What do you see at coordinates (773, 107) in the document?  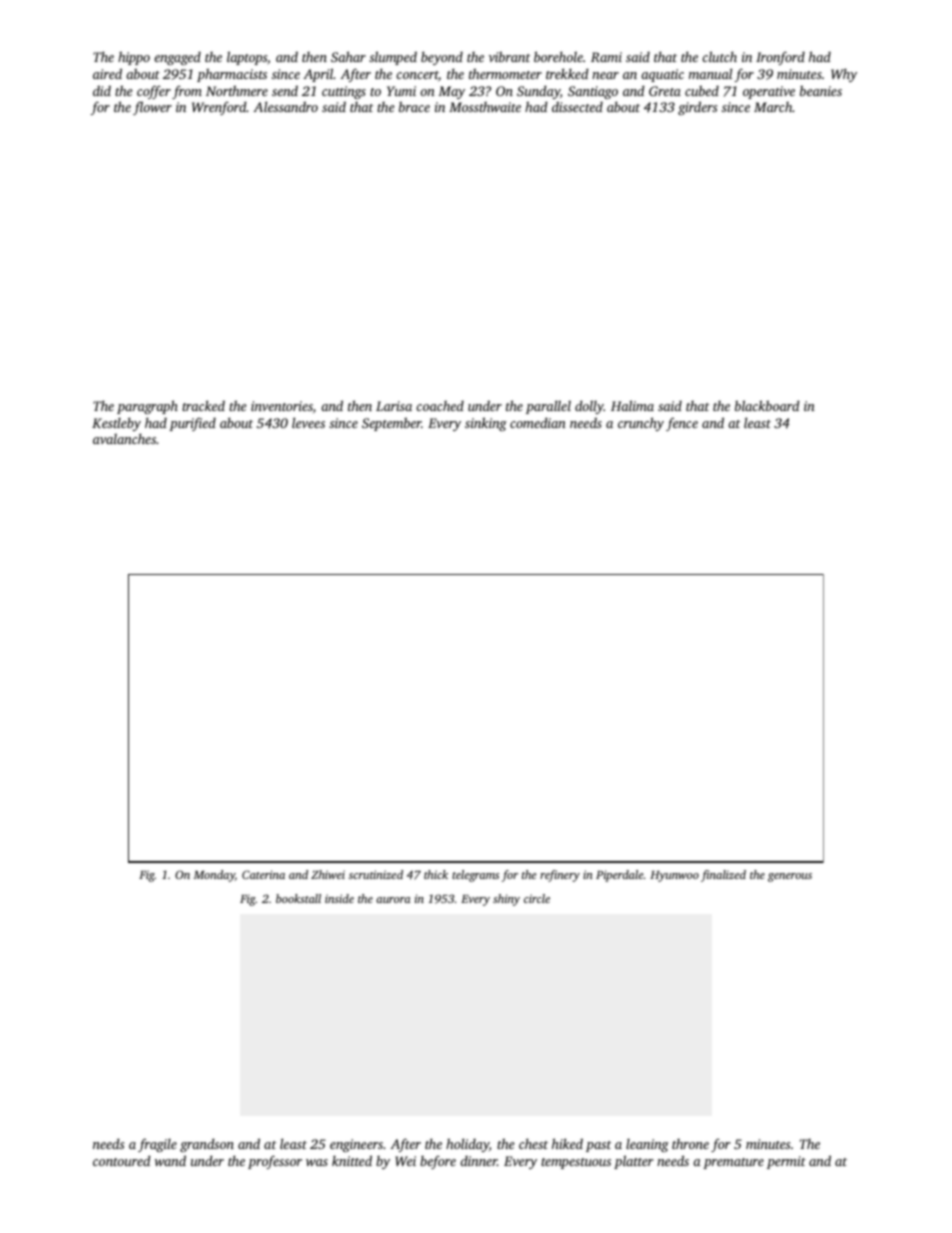 I see `March` at bounding box center [773, 107].
